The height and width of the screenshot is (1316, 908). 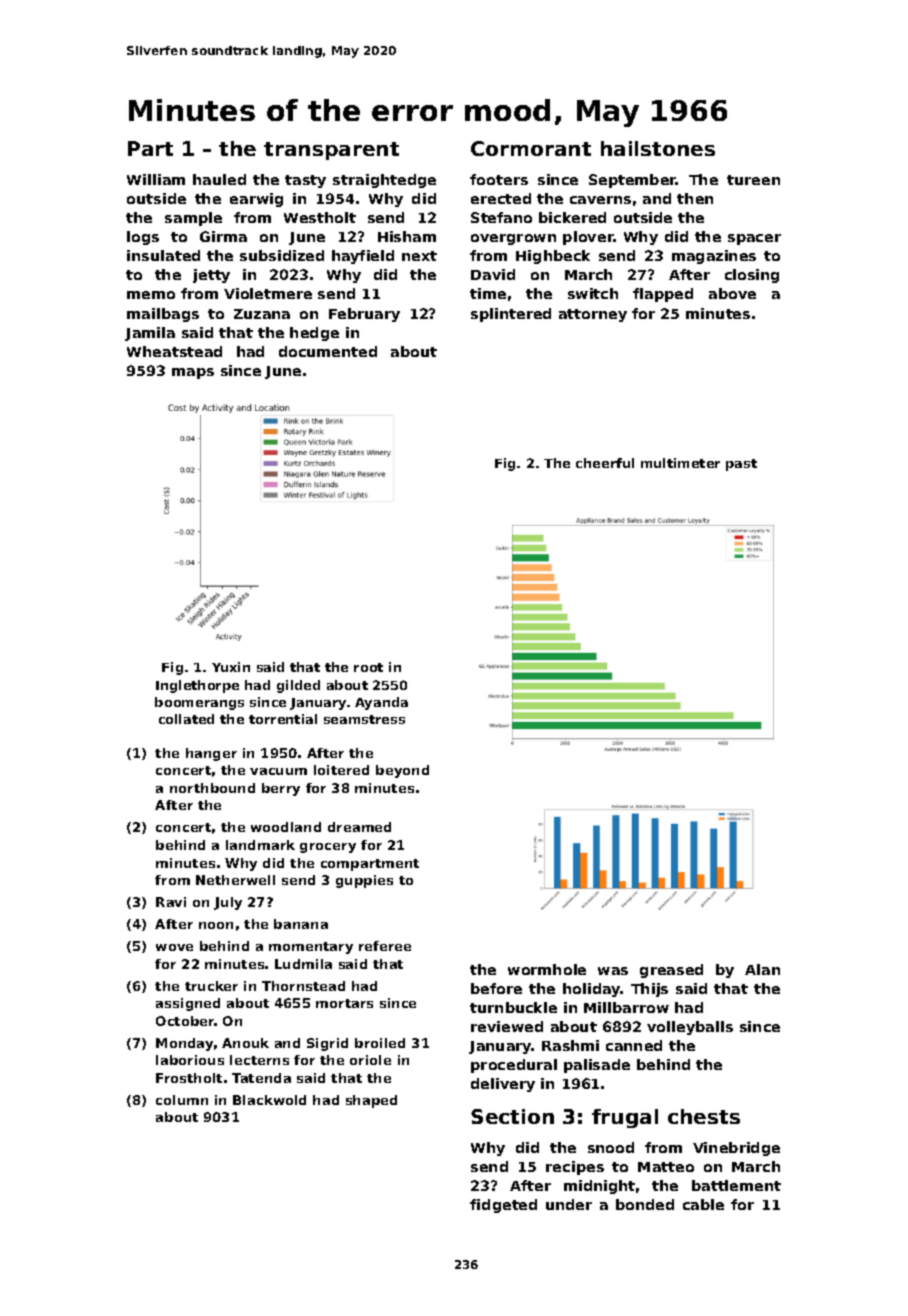 What do you see at coordinates (503, 1206) in the screenshot?
I see `fidgeted` at bounding box center [503, 1206].
